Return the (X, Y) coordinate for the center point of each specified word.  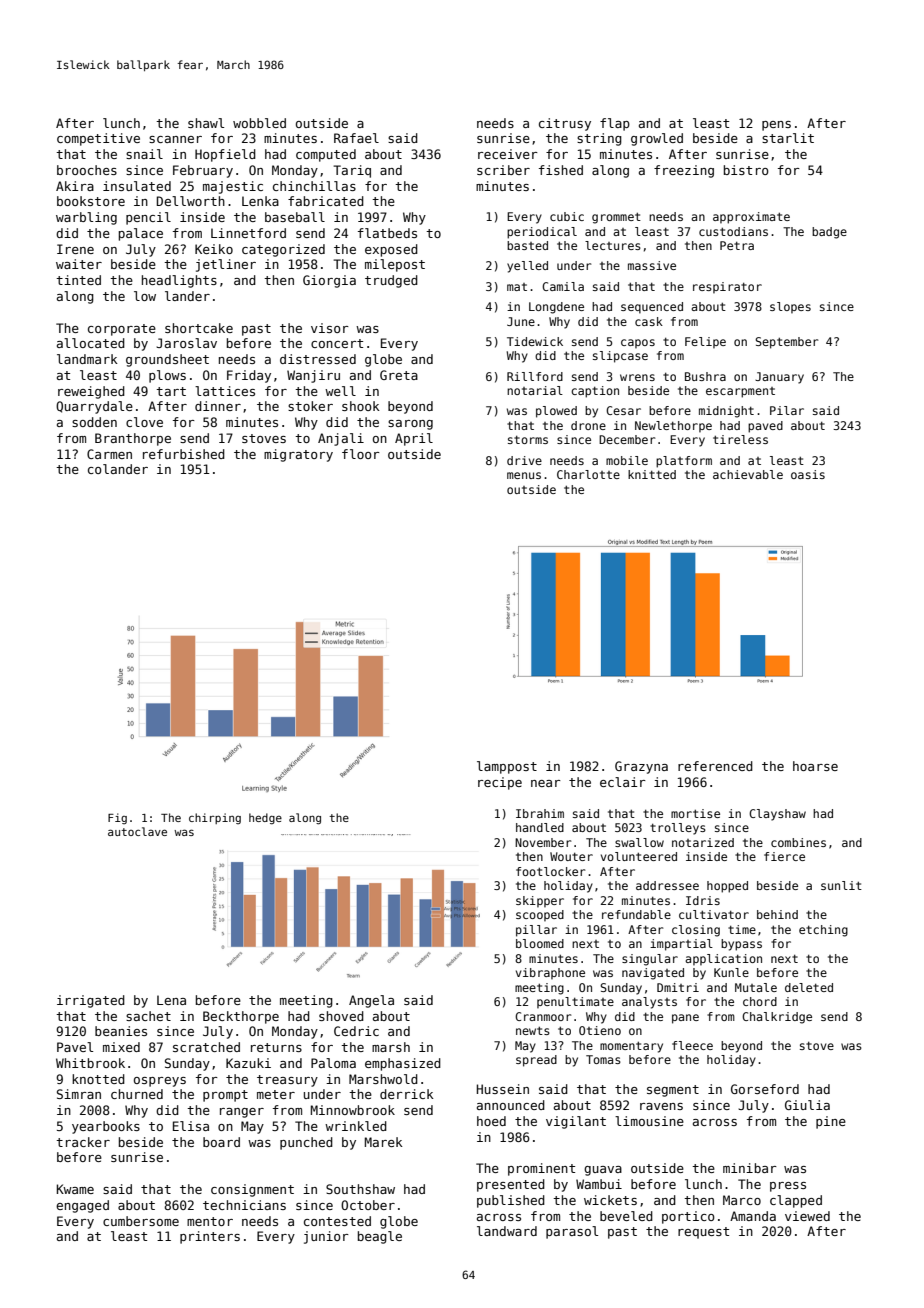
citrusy (565, 124)
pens (776, 126)
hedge (265, 819)
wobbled (259, 123)
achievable (748, 474)
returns (276, 1047)
